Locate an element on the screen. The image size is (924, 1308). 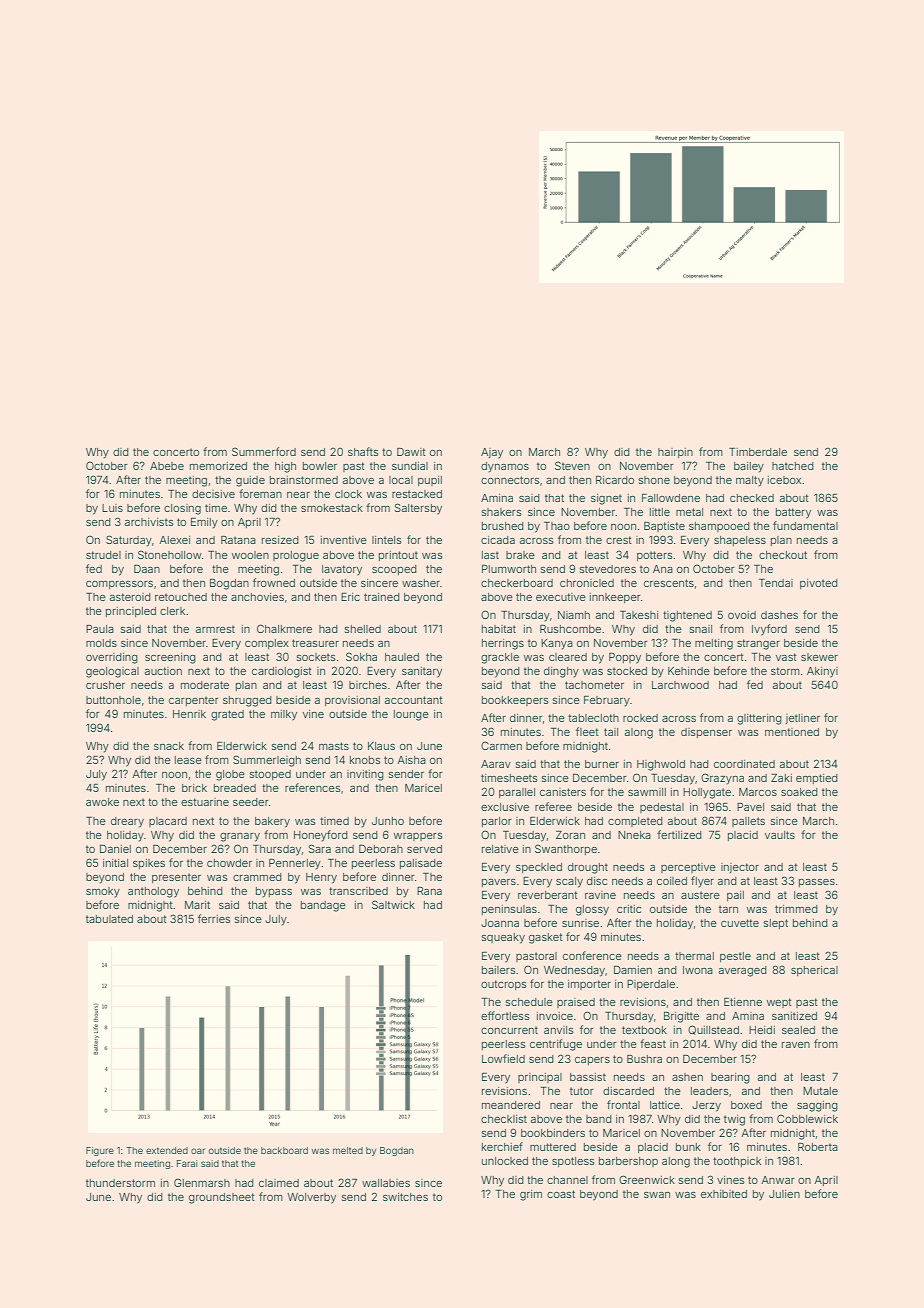
pupil is located at coordinates (430, 481).
